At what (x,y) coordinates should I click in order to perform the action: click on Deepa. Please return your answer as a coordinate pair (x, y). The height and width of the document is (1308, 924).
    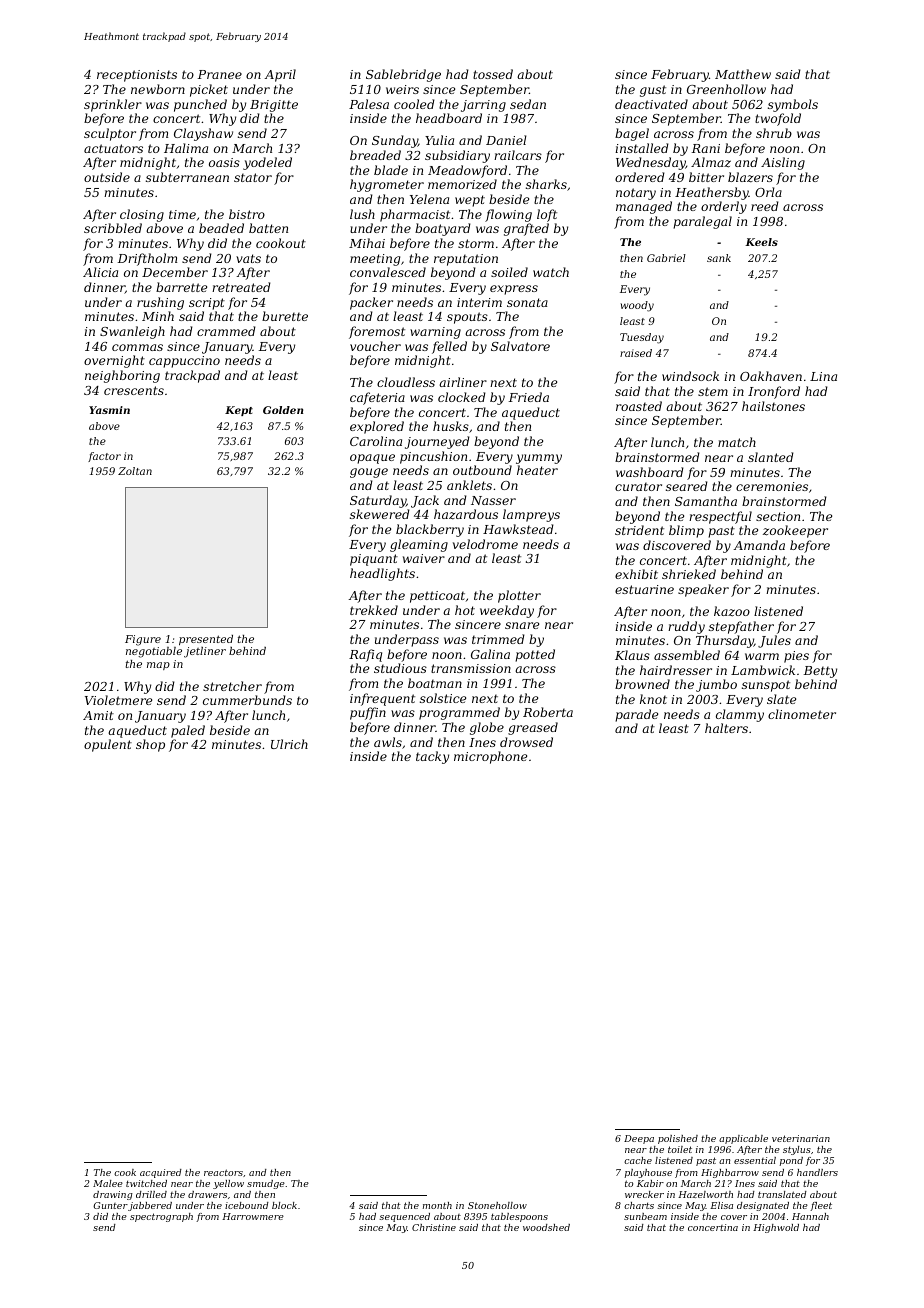
    Looking at the image, I should click on (639, 1139).
